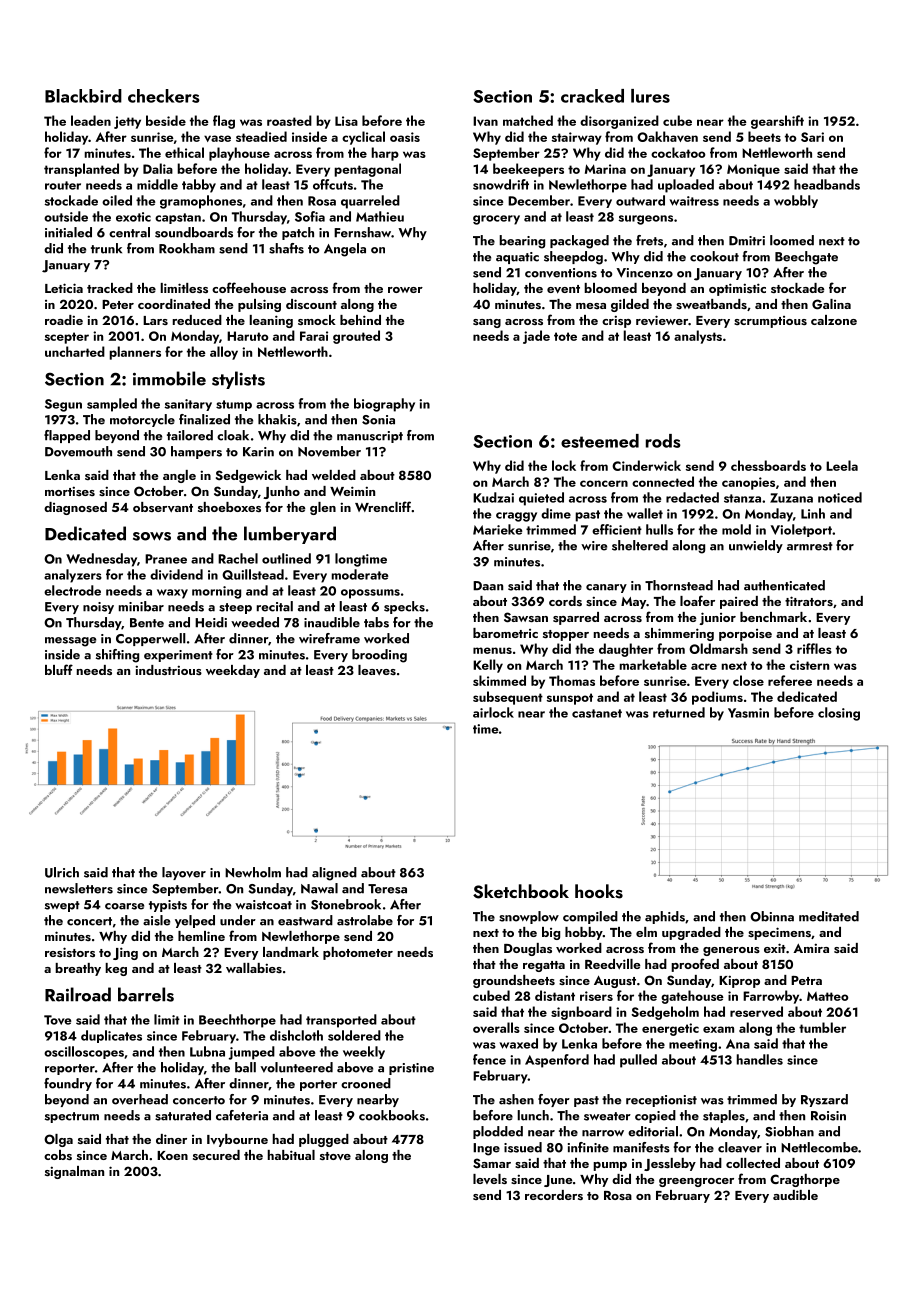  Describe the element at coordinates (62, 906) in the screenshot. I see `swept` at that location.
